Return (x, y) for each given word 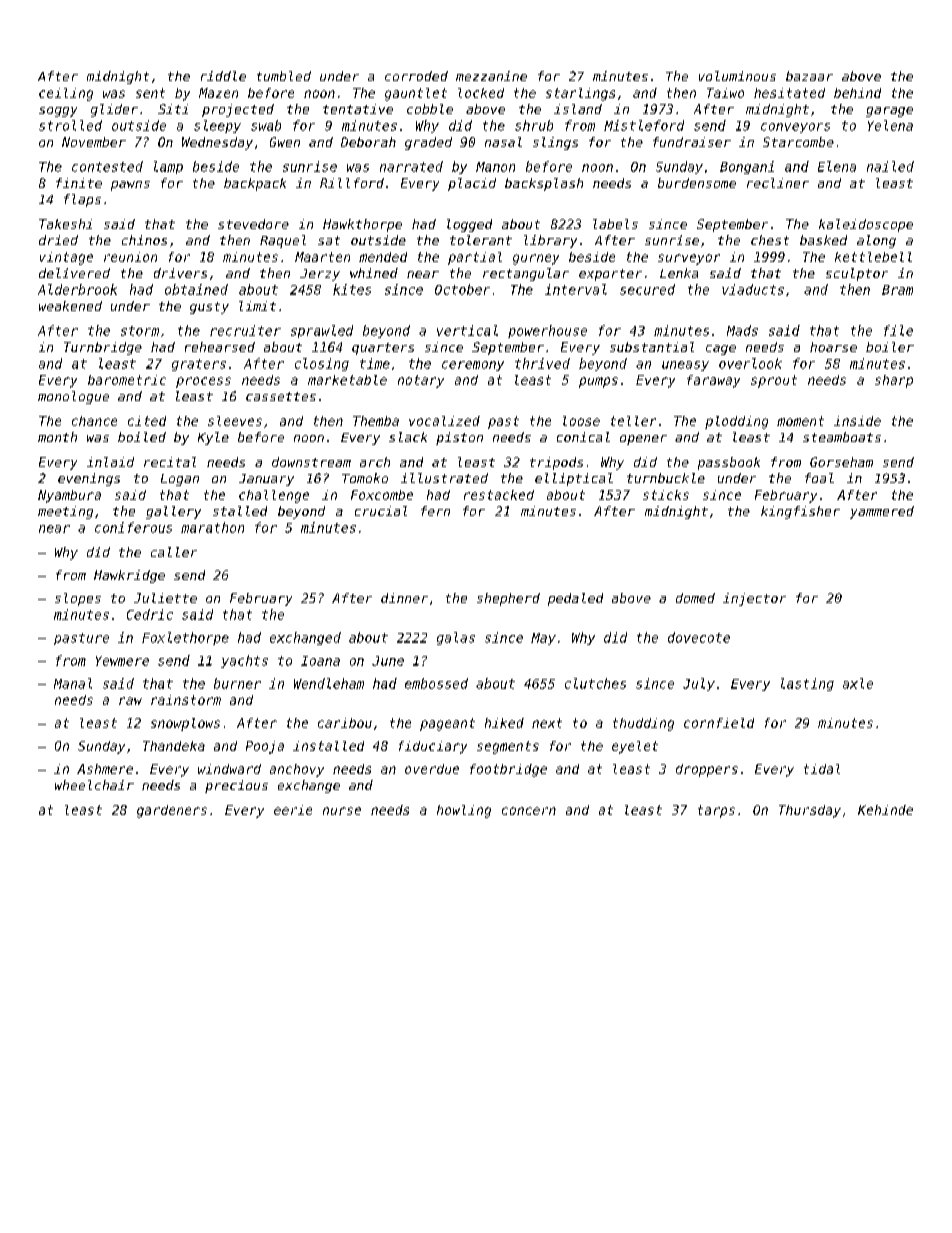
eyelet (635, 747)
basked (823, 240)
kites (352, 289)
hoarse (833, 347)
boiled (142, 437)
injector (754, 599)
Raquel (283, 241)
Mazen (218, 93)
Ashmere (105, 769)
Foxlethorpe (185, 638)
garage (889, 112)
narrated (411, 166)
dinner (404, 598)
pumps (598, 382)
